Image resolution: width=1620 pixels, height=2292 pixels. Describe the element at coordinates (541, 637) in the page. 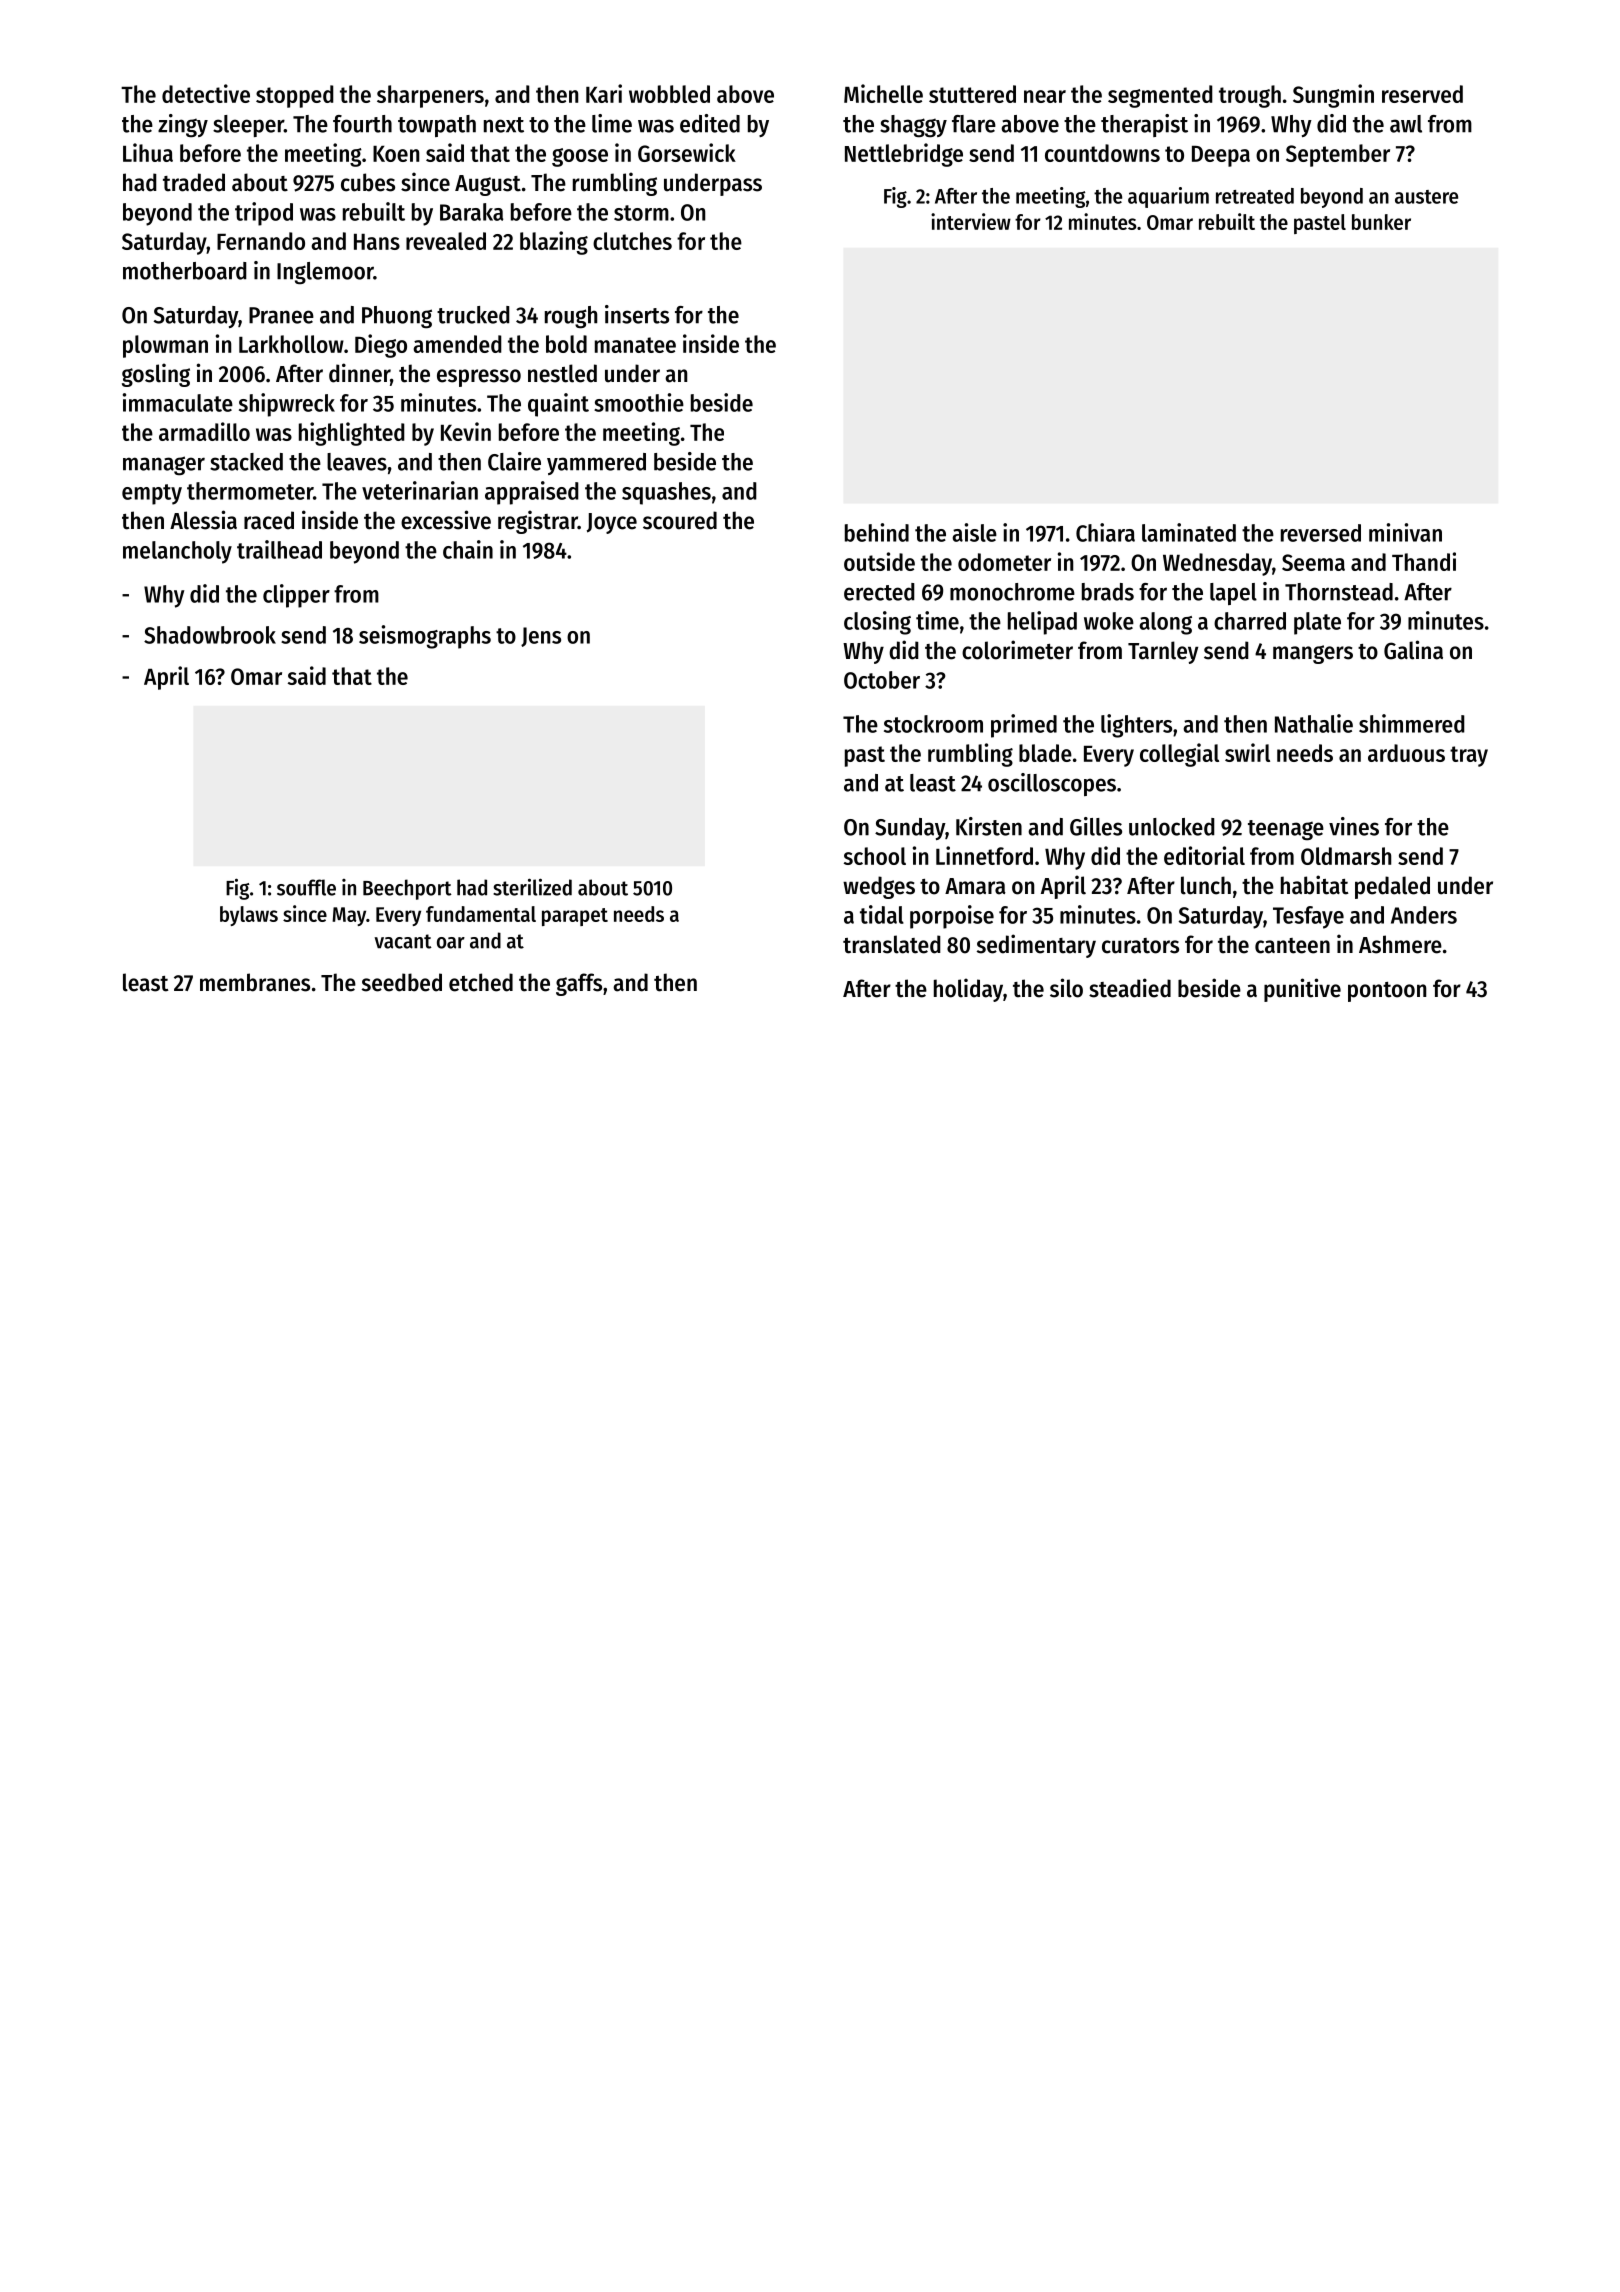

I see `Jens` at that location.
